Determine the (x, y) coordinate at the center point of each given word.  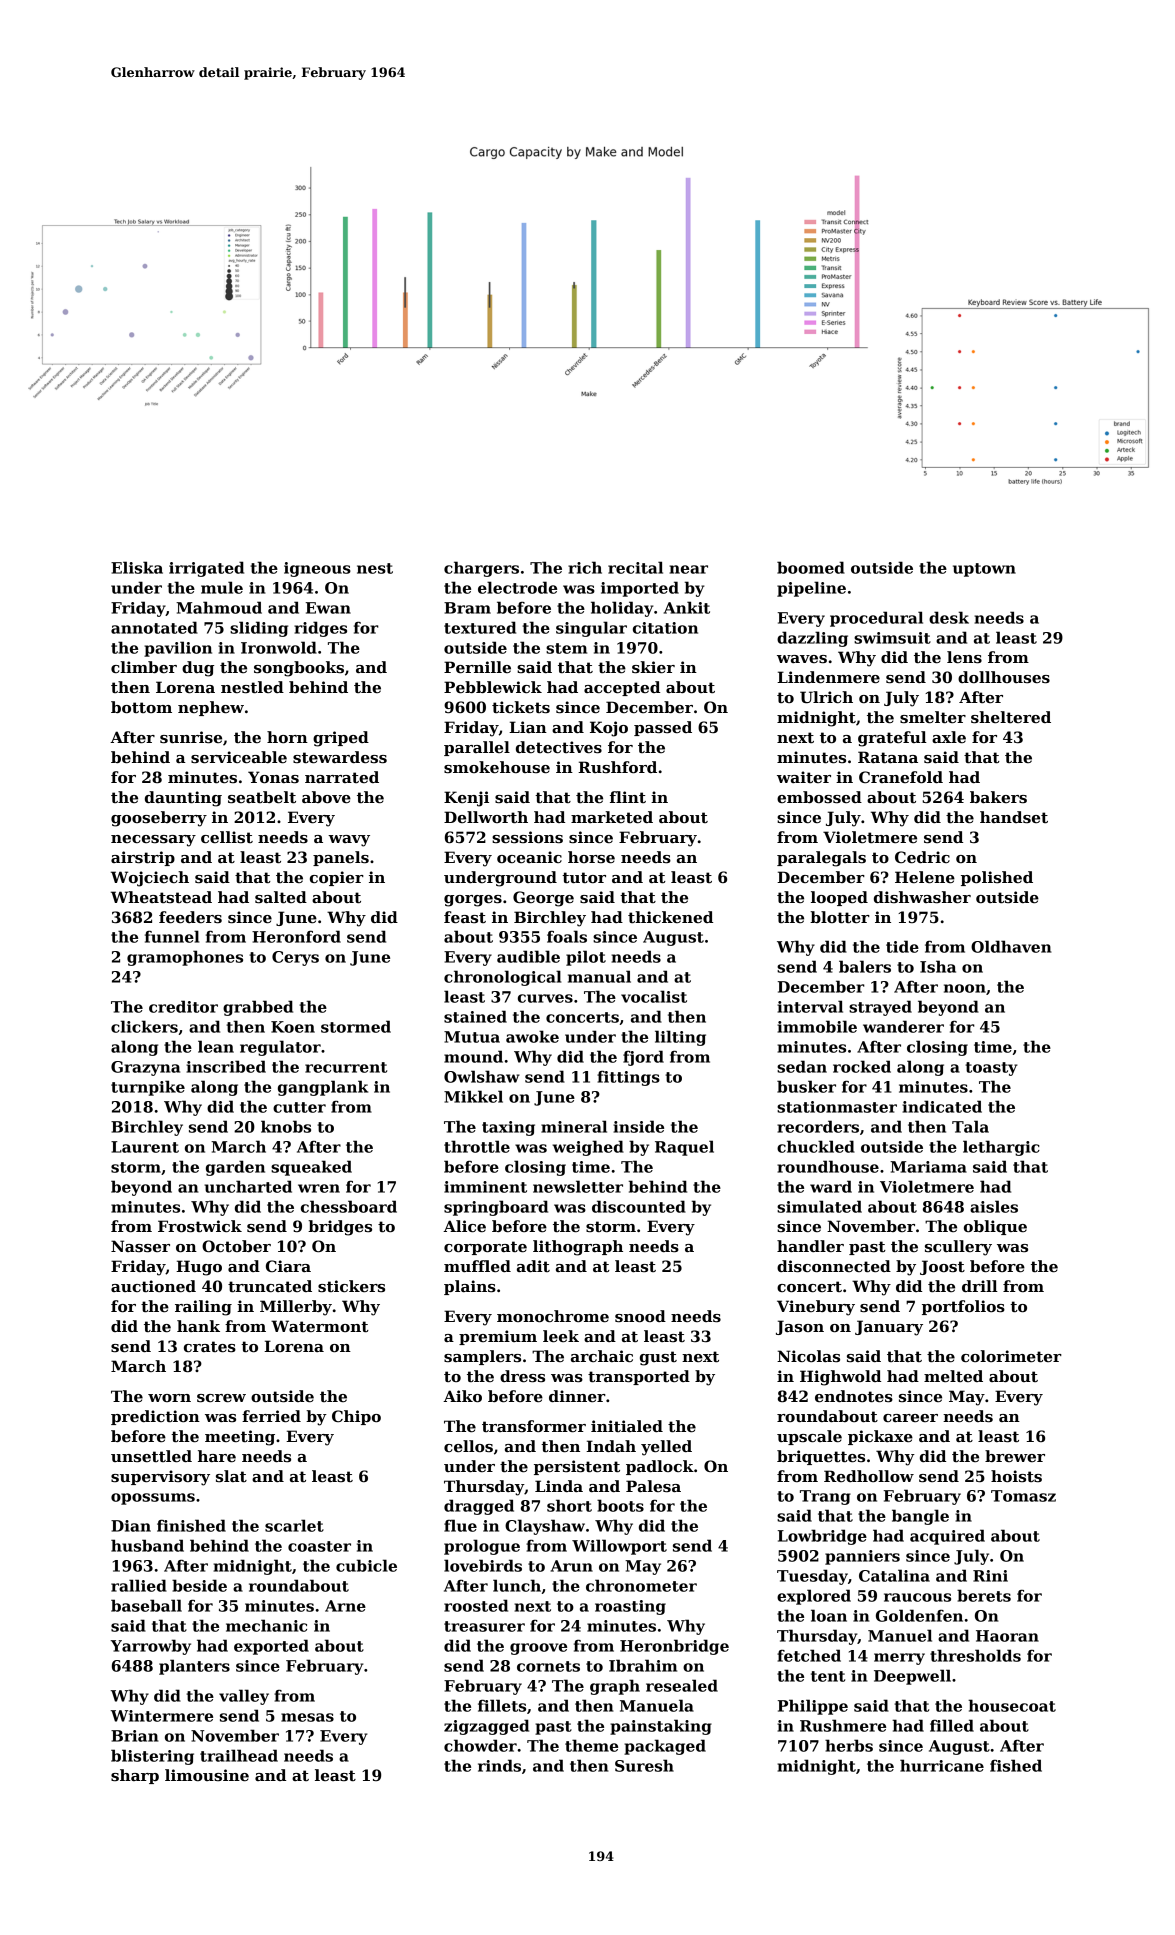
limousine (207, 1775)
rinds (499, 1765)
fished (1016, 1765)
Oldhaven (1011, 946)
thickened (670, 917)
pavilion (178, 649)
